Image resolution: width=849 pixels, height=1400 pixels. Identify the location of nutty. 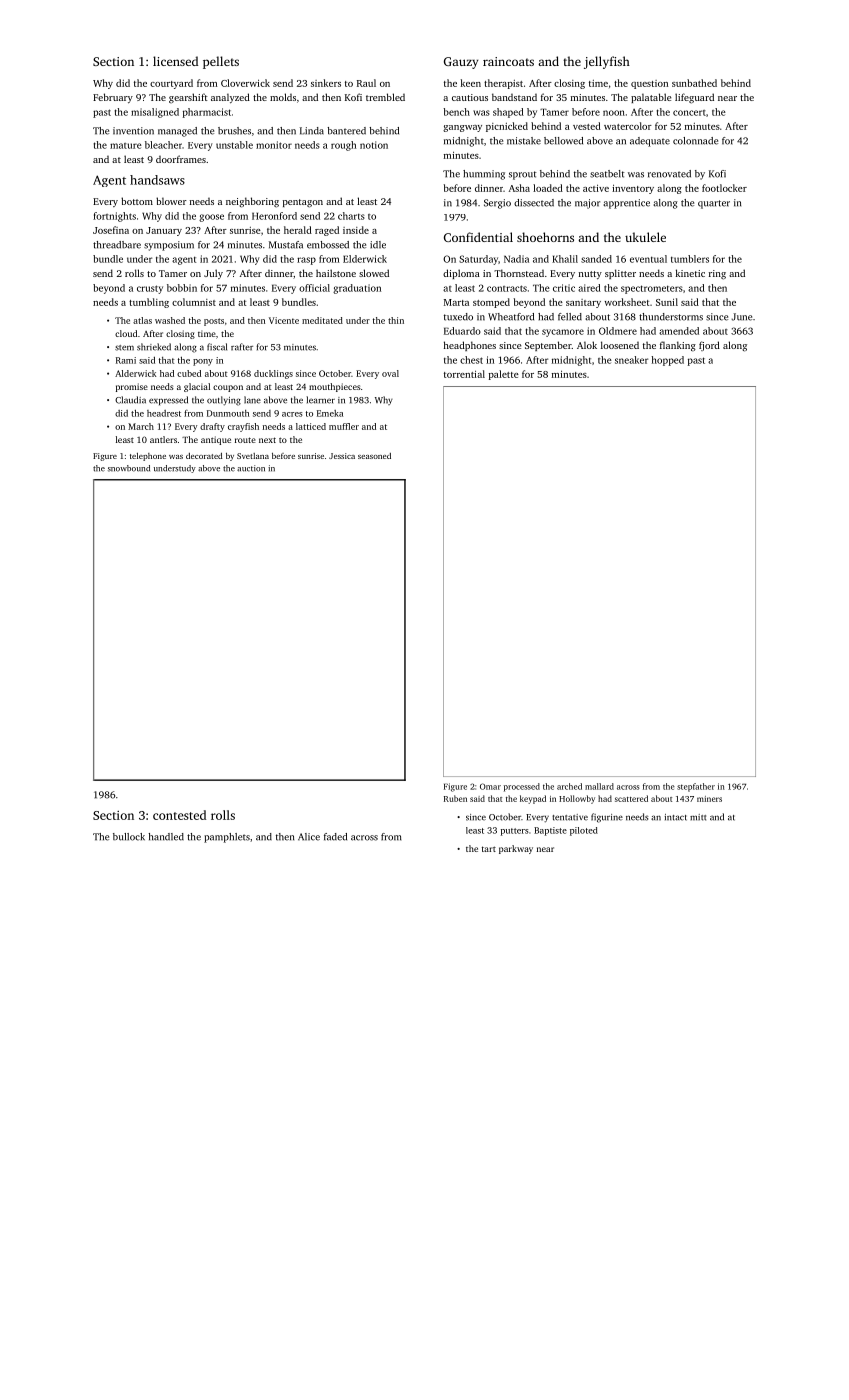
(590, 275).
